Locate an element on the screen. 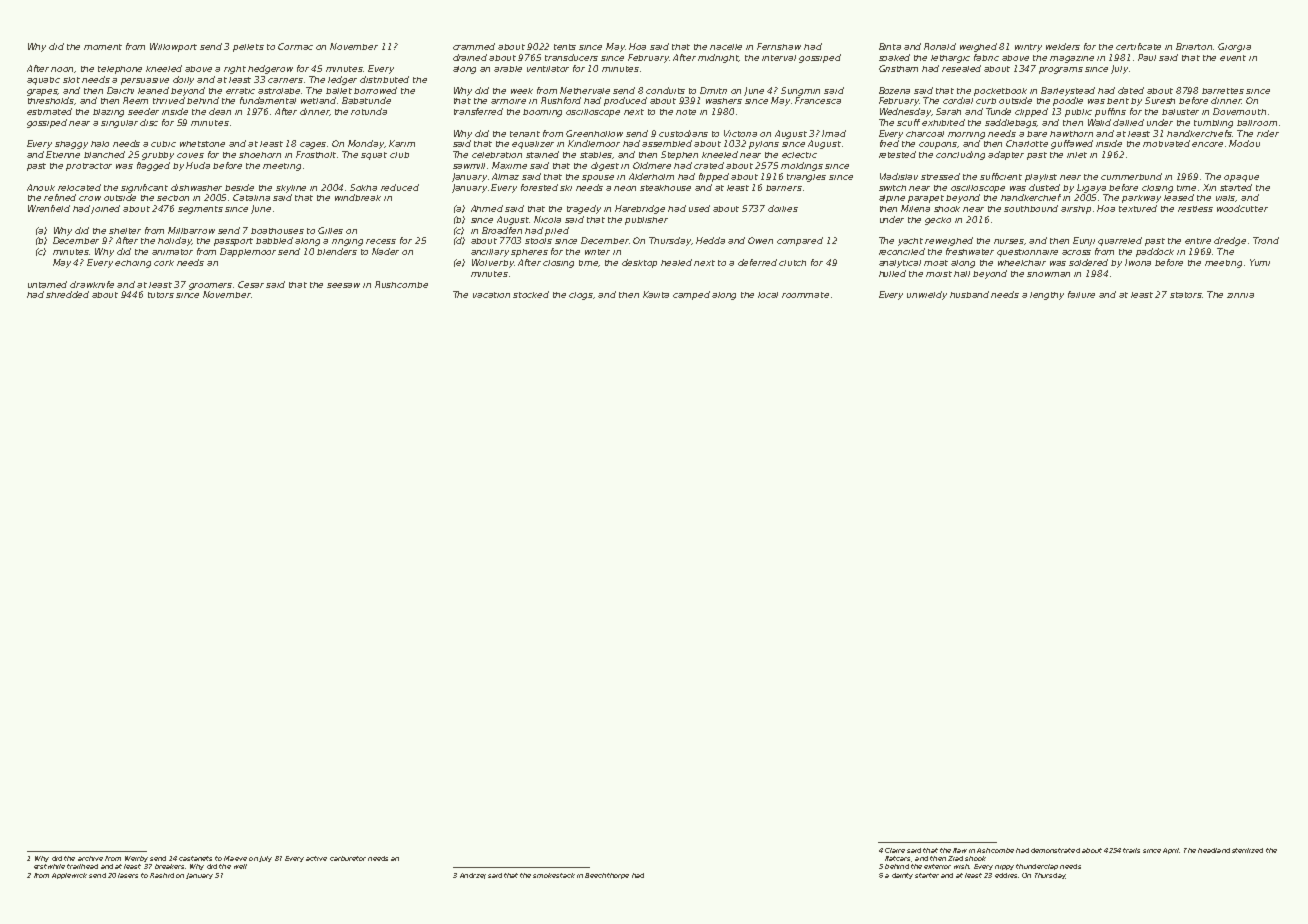 The height and width of the screenshot is (924, 1308). nacelle is located at coordinates (726, 47).
